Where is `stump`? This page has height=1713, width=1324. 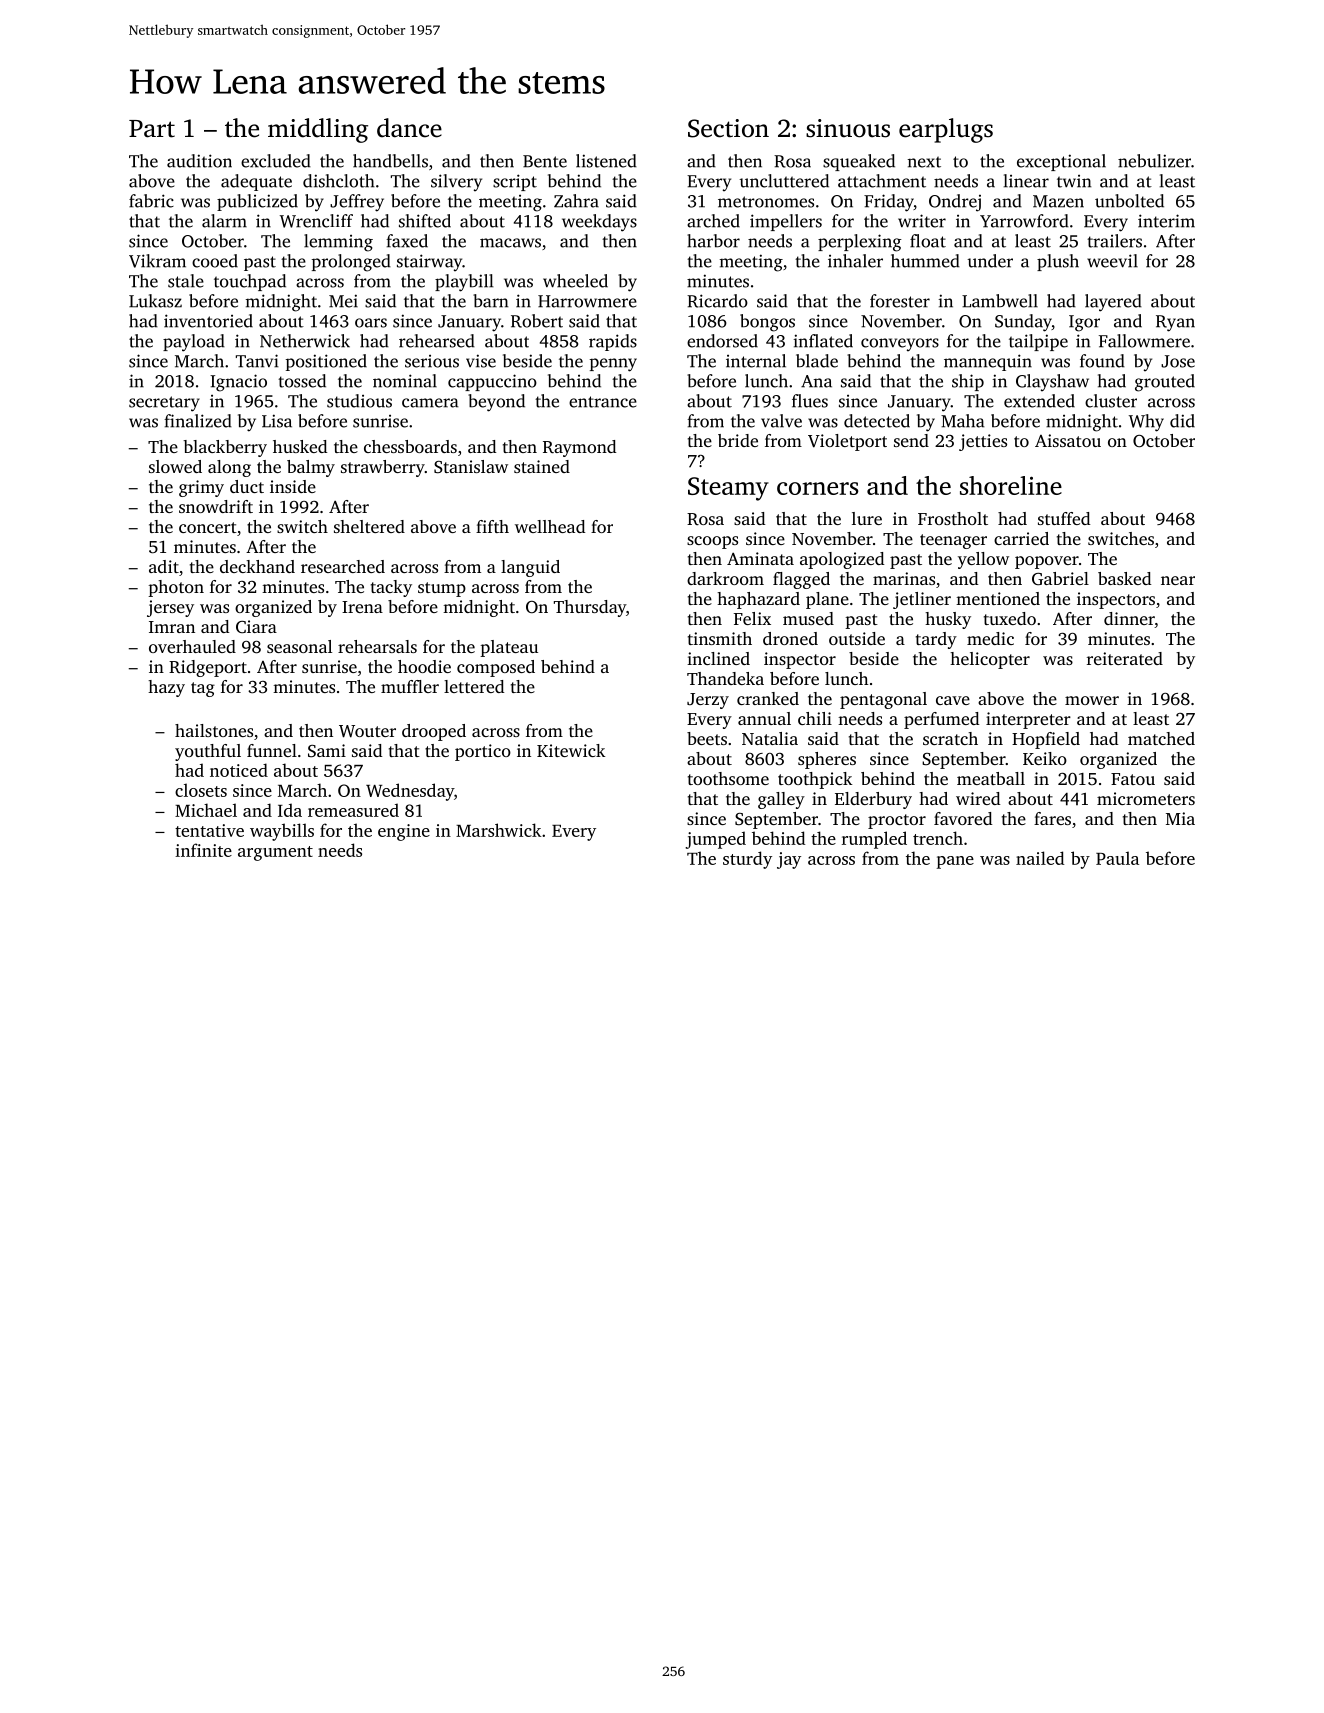
stump is located at coordinates (442, 589).
